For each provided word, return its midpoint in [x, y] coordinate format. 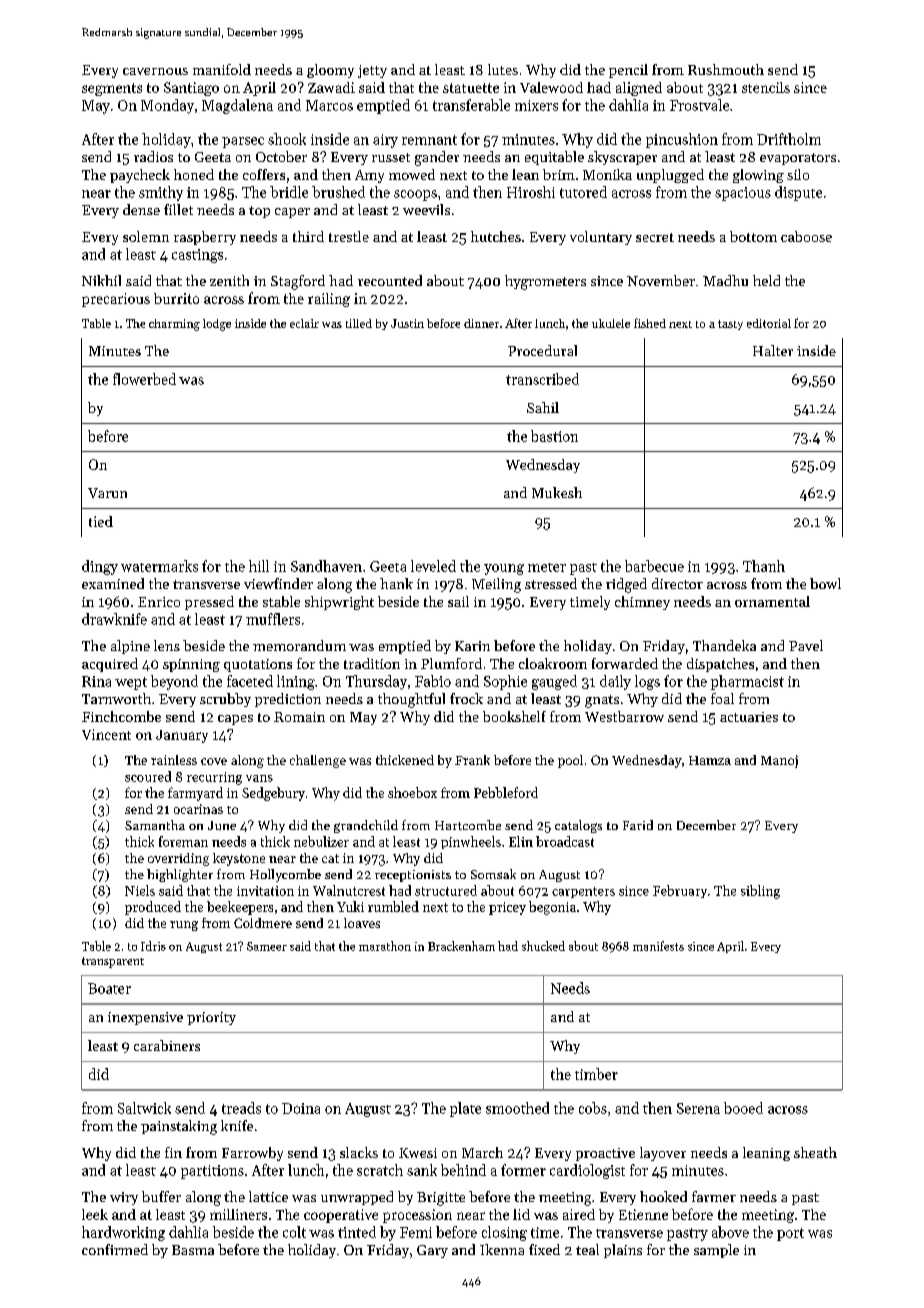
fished [650, 323]
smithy [161, 193]
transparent [113, 962]
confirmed [115, 1249]
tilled [359, 323]
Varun [107, 493]
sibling [760, 892]
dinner [481, 323]
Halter [773, 350]
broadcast [565, 841]
